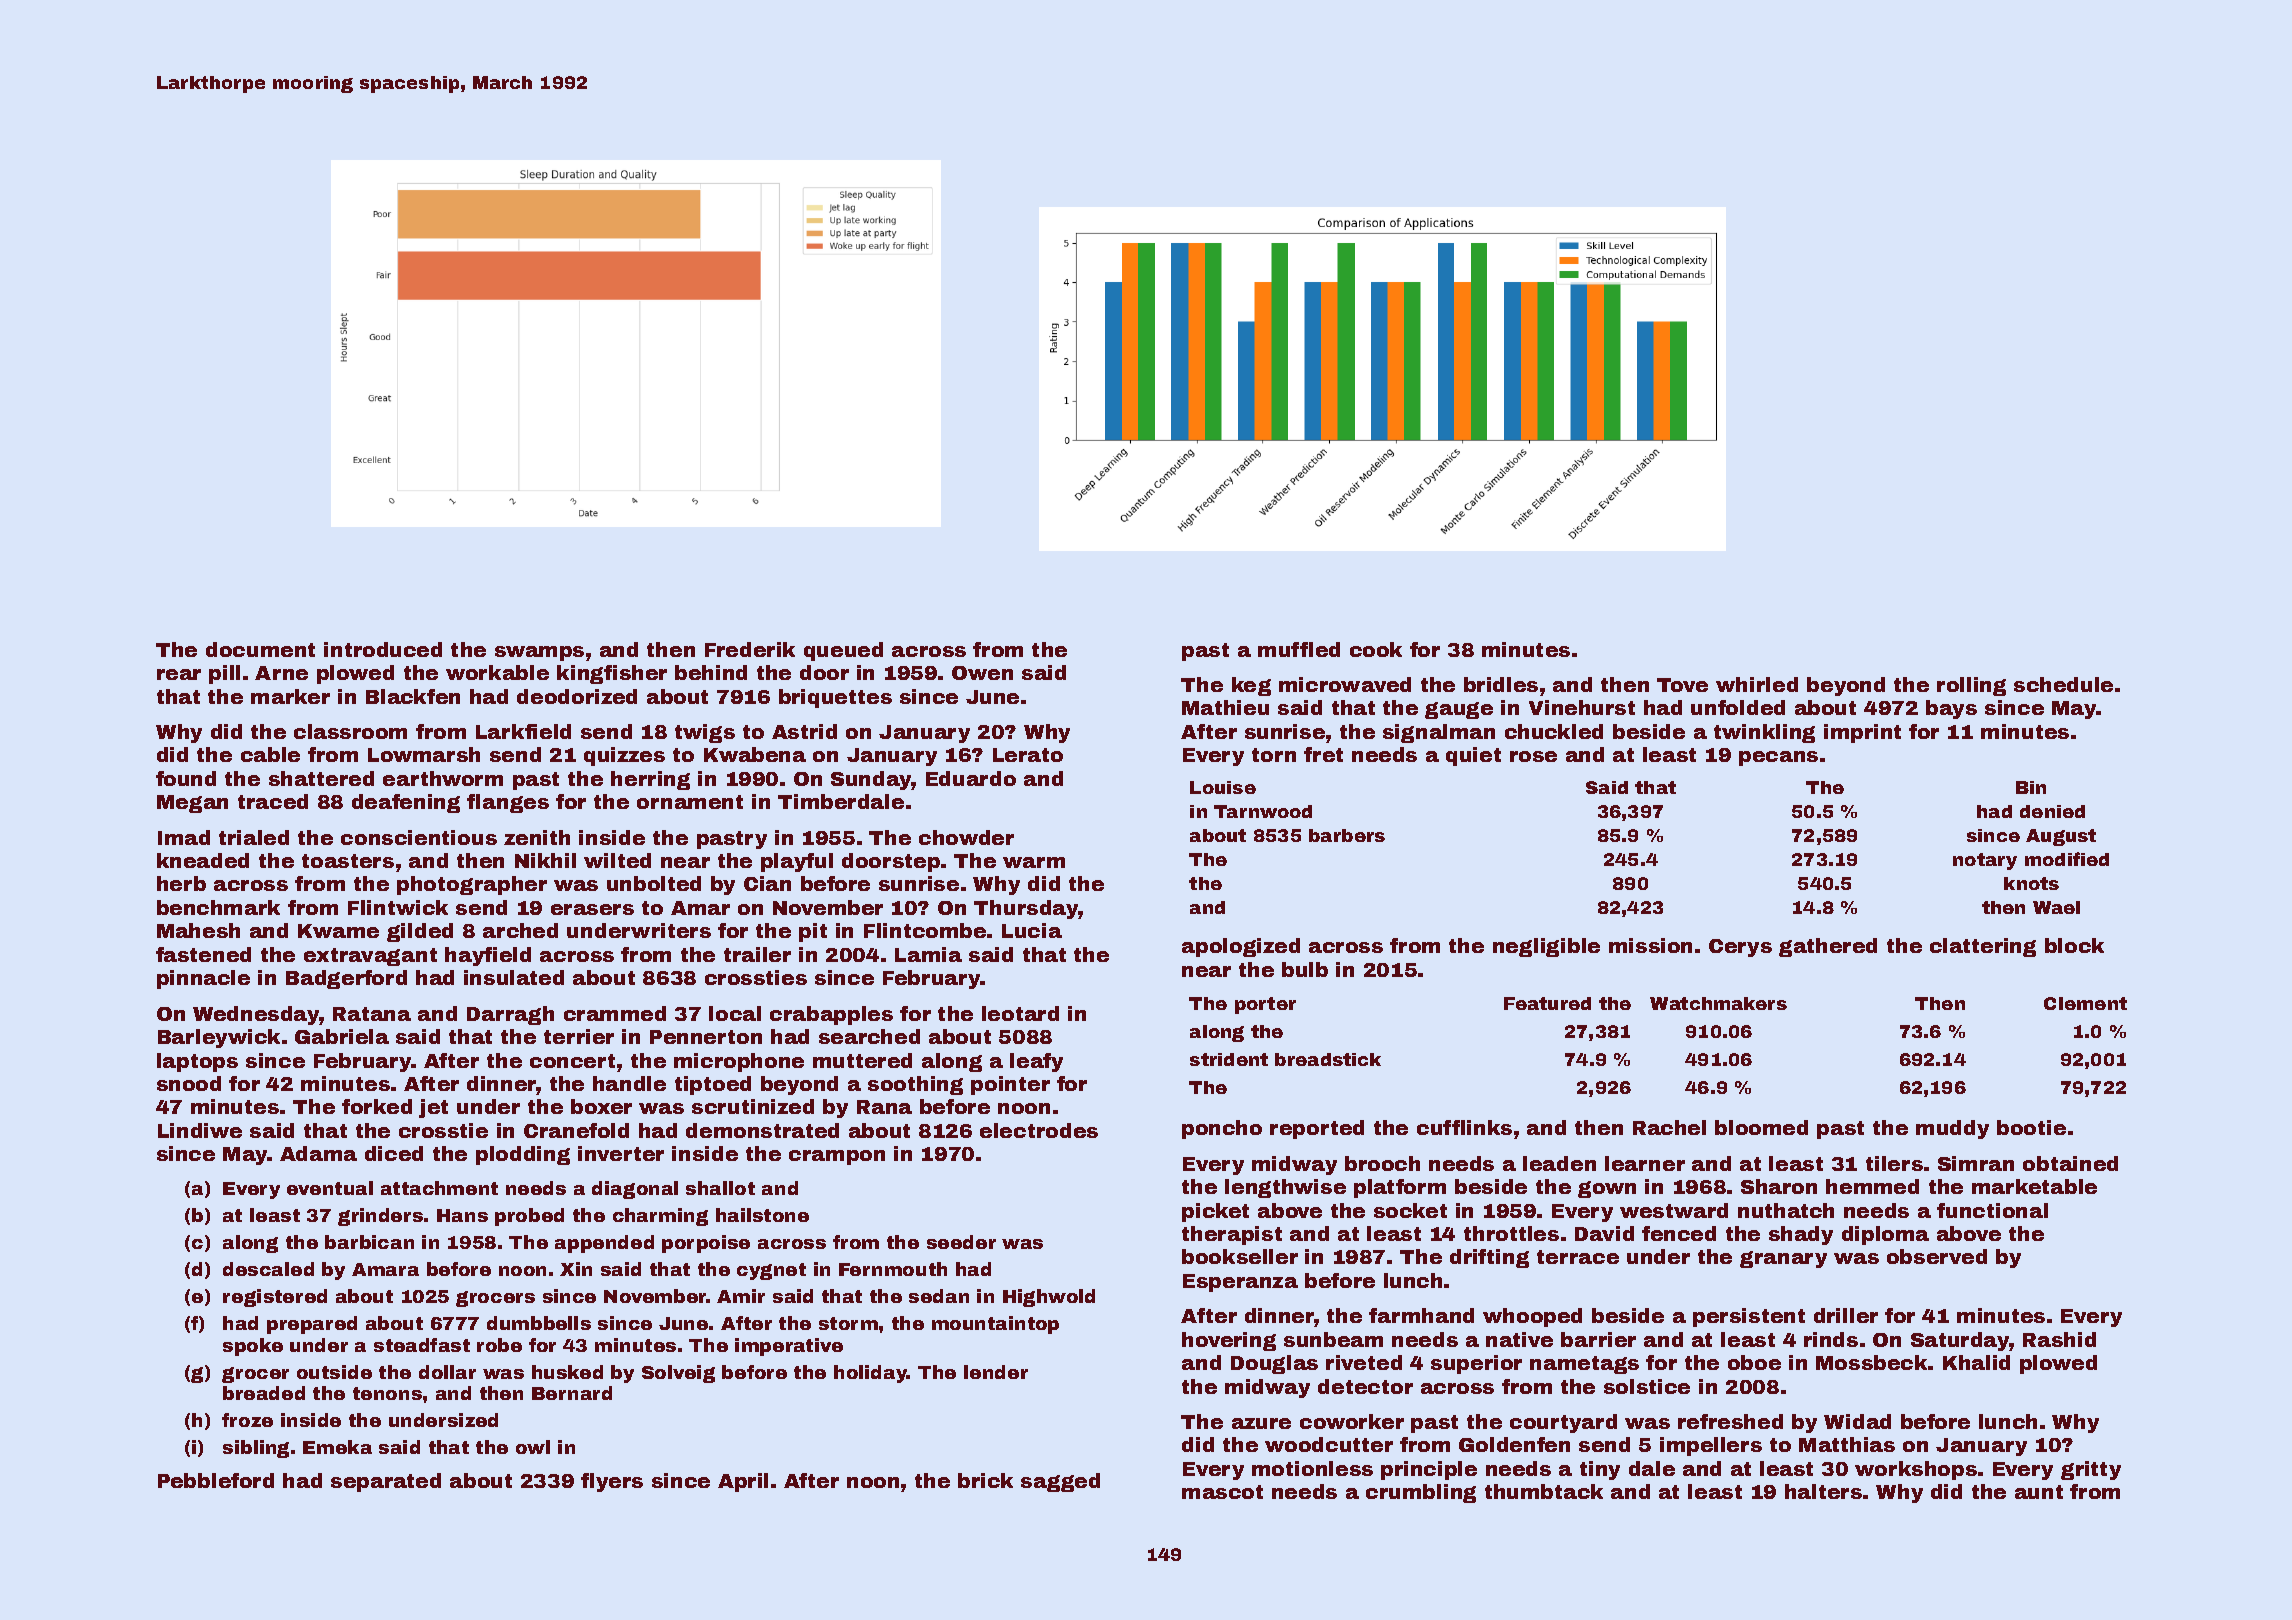 Image resolution: width=2292 pixels, height=1620 pixels. Describe the element at coordinates (1828, 947) in the document. I see `gathered` at that location.
